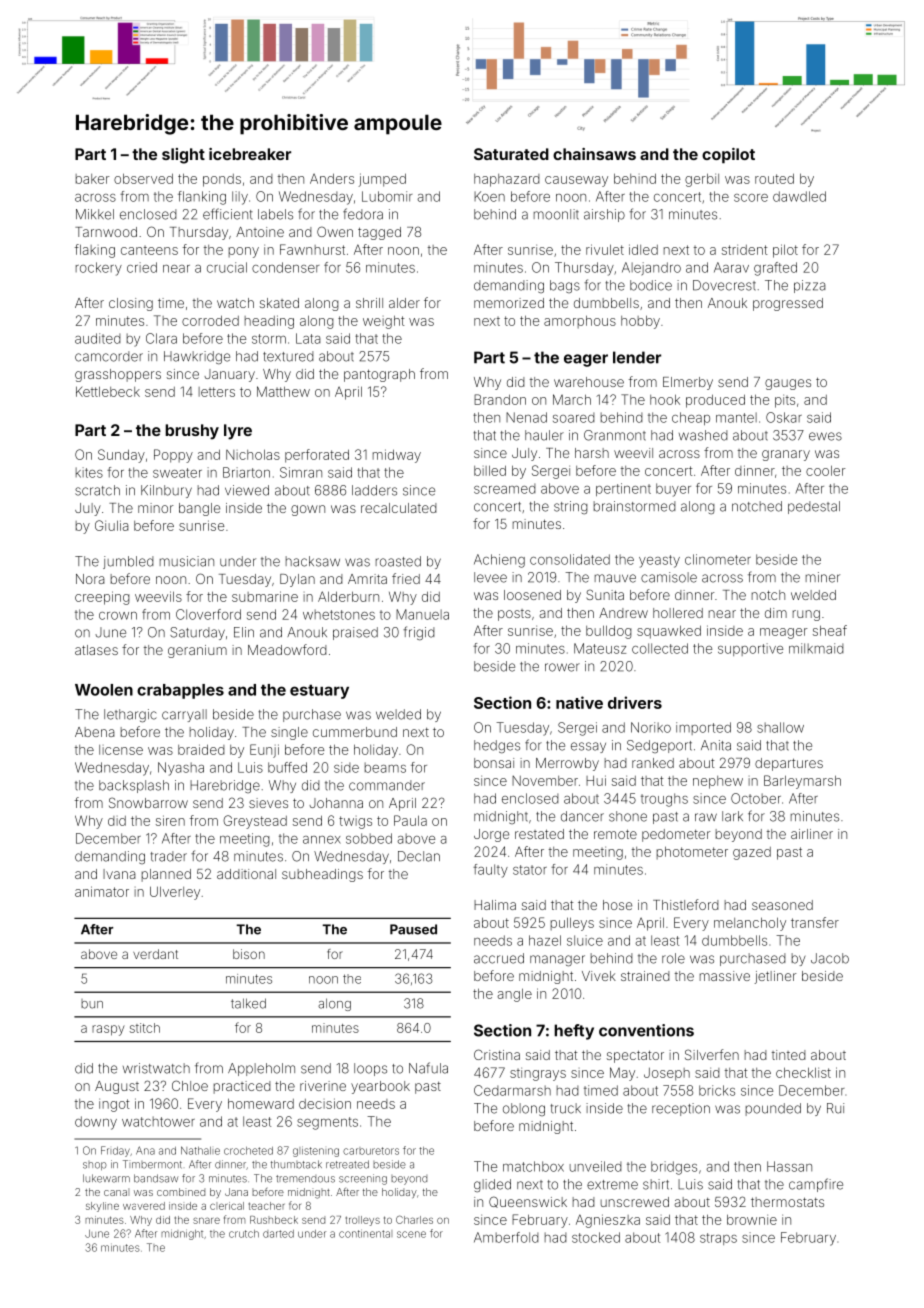  What do you see at coordinates (288, 356) in the image?
I see `textured` at bounding box center [288, 356].
